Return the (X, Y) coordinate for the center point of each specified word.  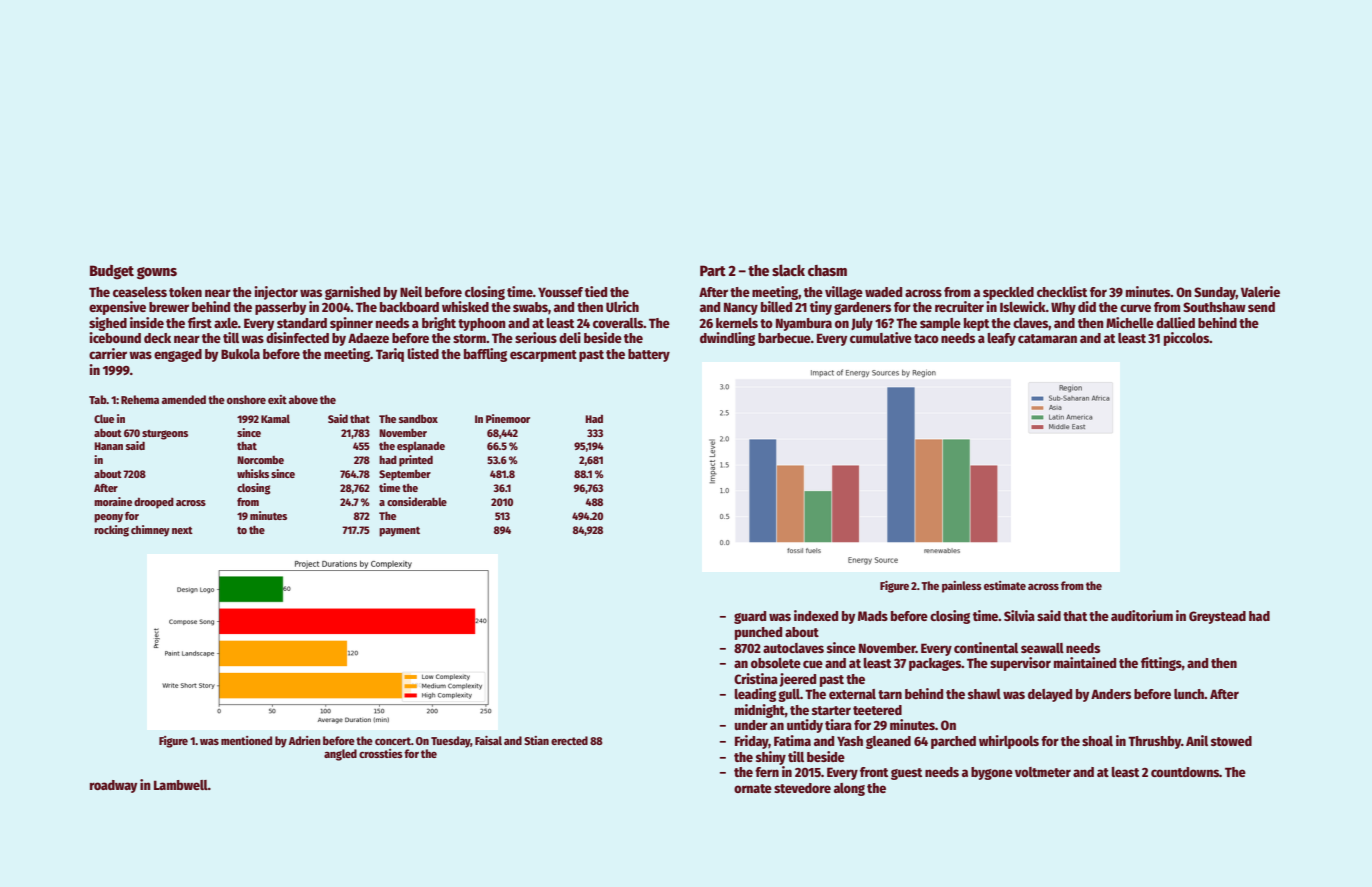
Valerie (1260, 291)
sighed (108, 324)
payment (399, 532)
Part (713, 270)
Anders (1111, 694)
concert (393, 741)
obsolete (776, 663)
